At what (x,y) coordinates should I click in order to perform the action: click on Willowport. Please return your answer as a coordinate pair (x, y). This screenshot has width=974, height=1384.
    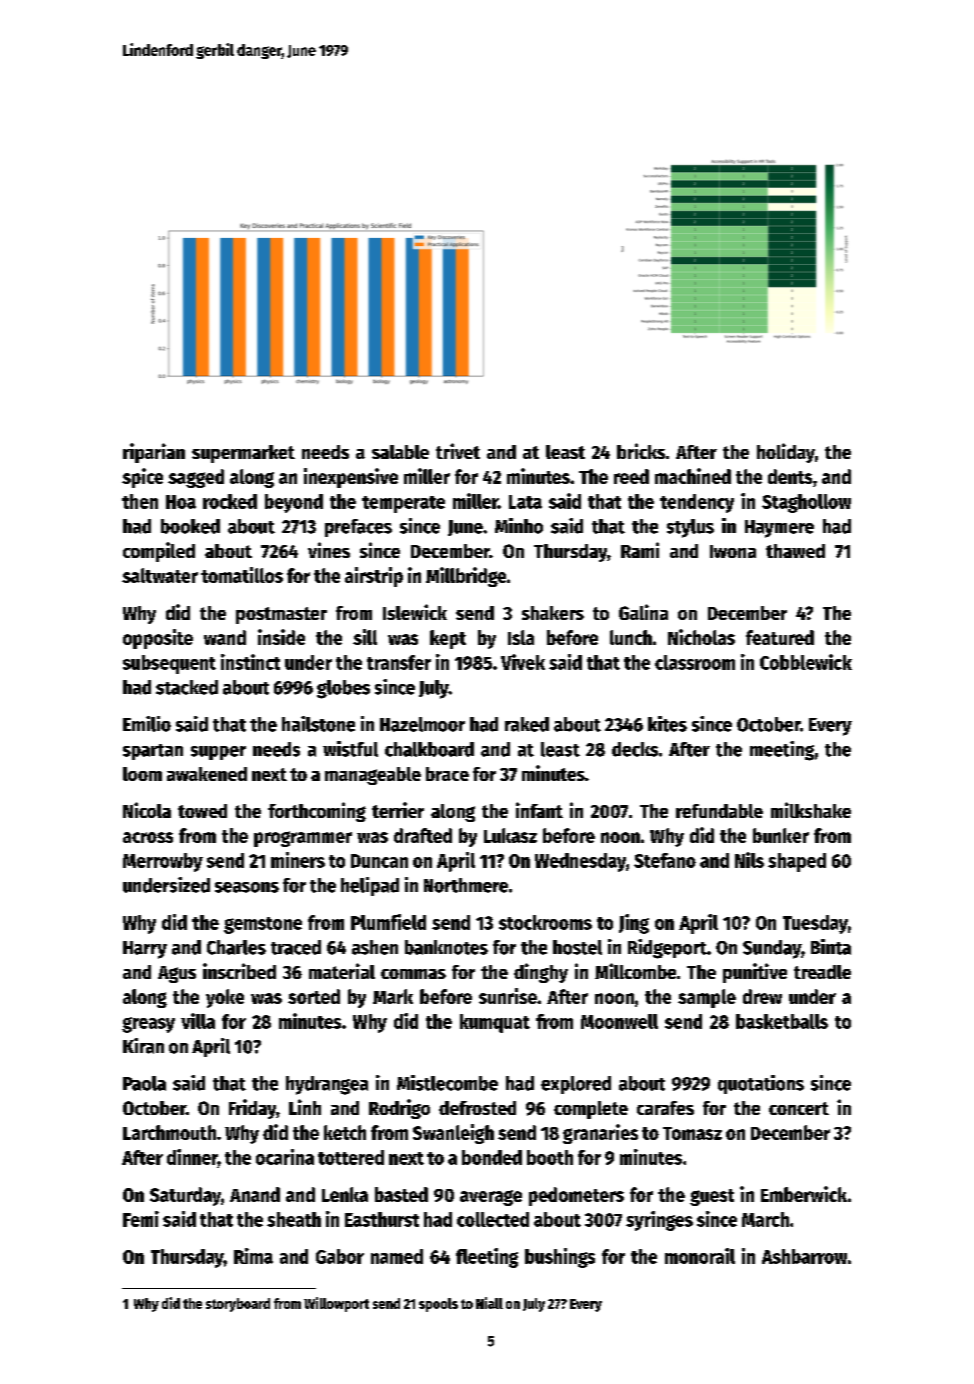
    Looking at the image, I should click on (336, 1304).
